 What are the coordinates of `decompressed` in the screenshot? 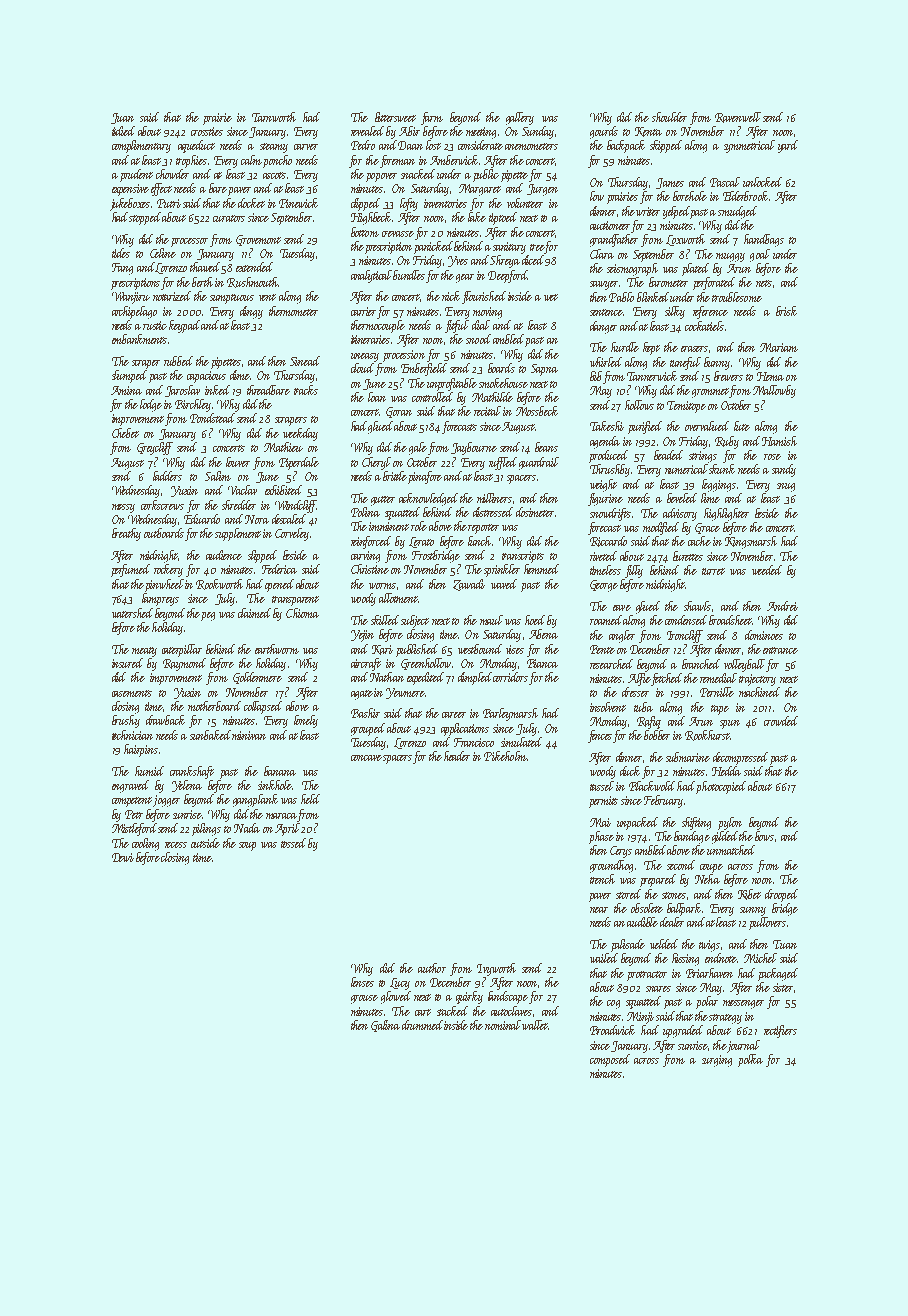 It's located at (740, 758).
